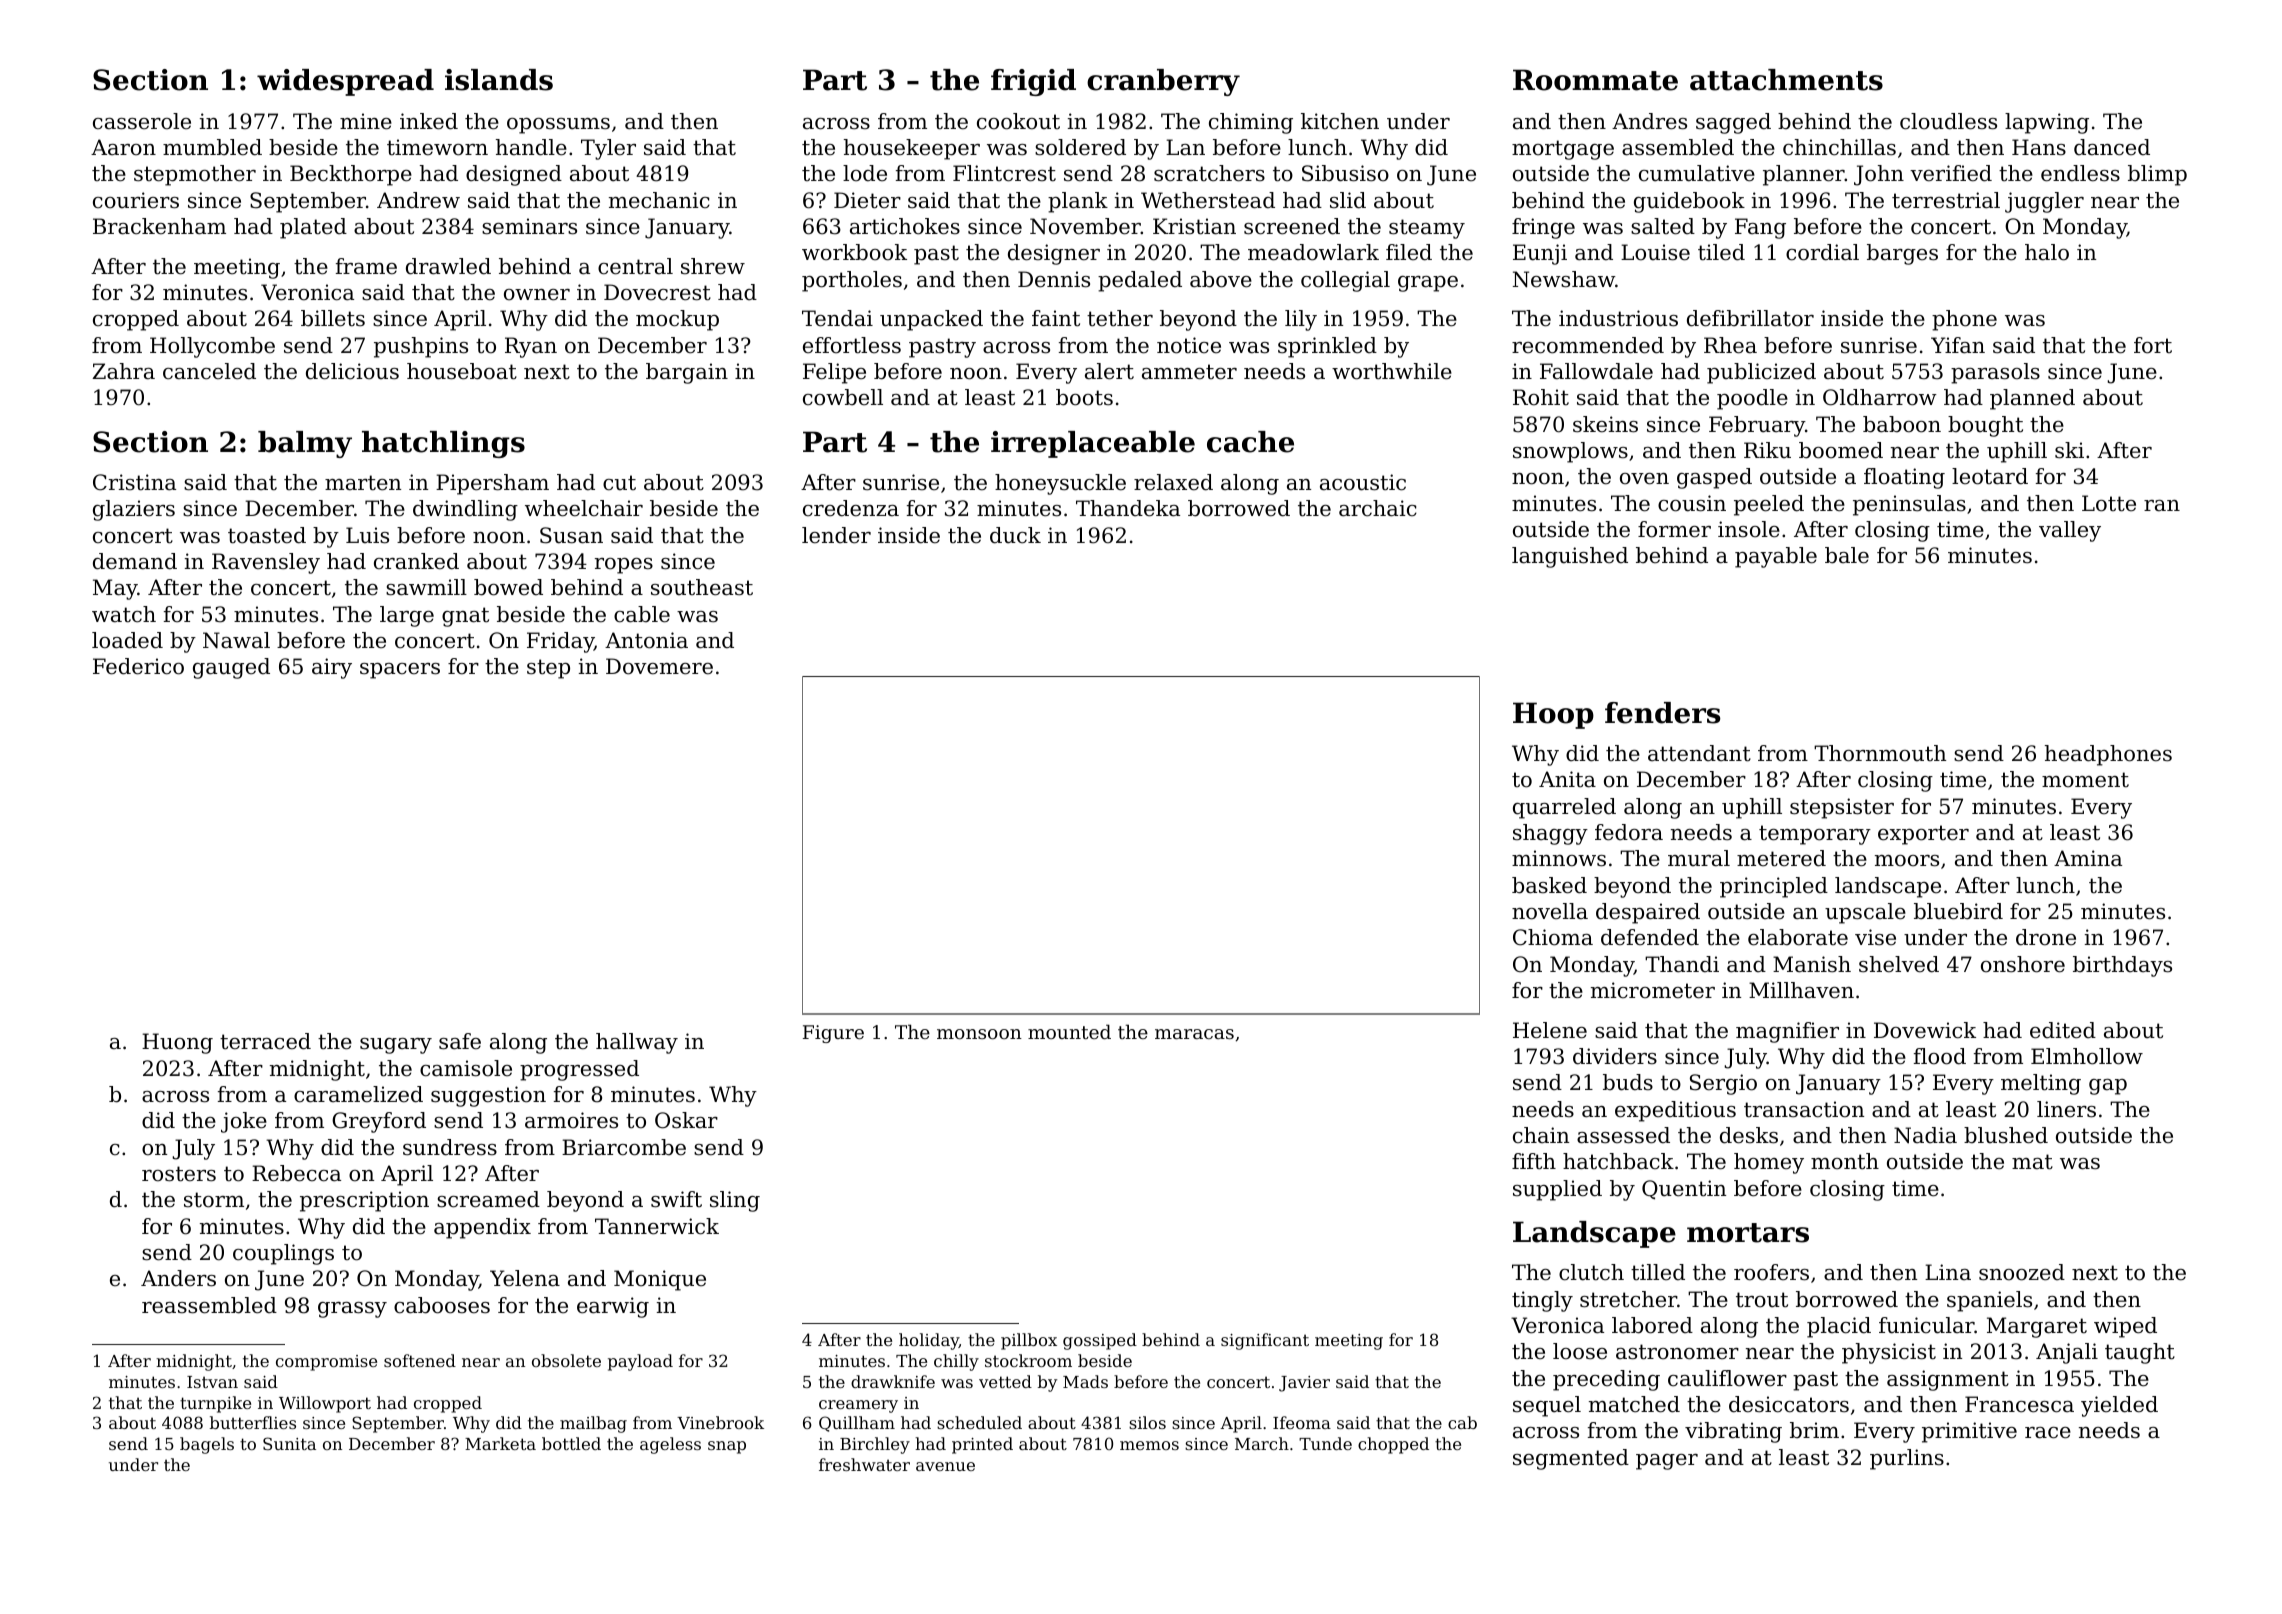  Describe the element at coordinates (1786, 80) in the screenshot. I see `attachments` at that location.
